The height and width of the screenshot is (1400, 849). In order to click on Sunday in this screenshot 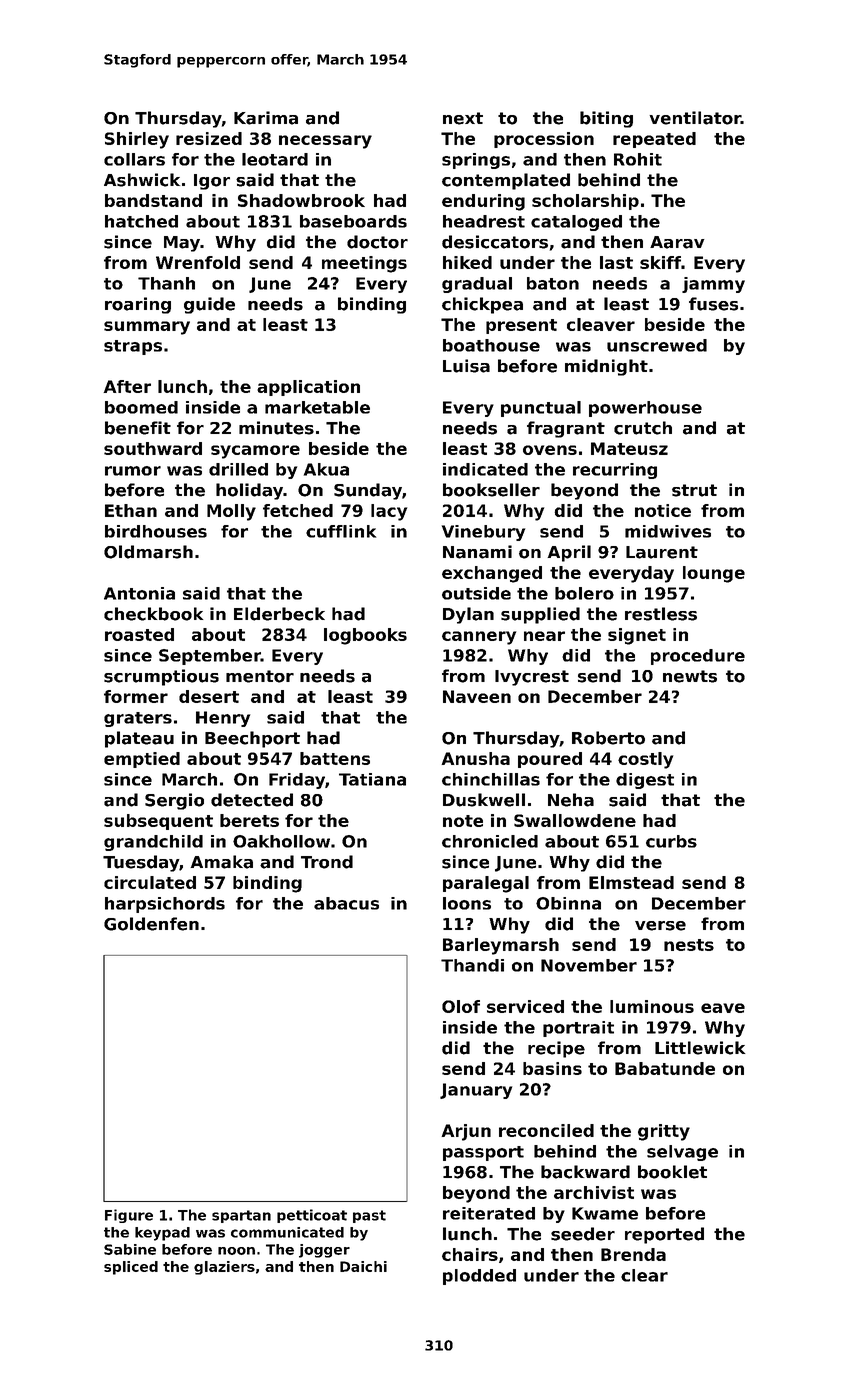, I will do `click(368, 491)`.
